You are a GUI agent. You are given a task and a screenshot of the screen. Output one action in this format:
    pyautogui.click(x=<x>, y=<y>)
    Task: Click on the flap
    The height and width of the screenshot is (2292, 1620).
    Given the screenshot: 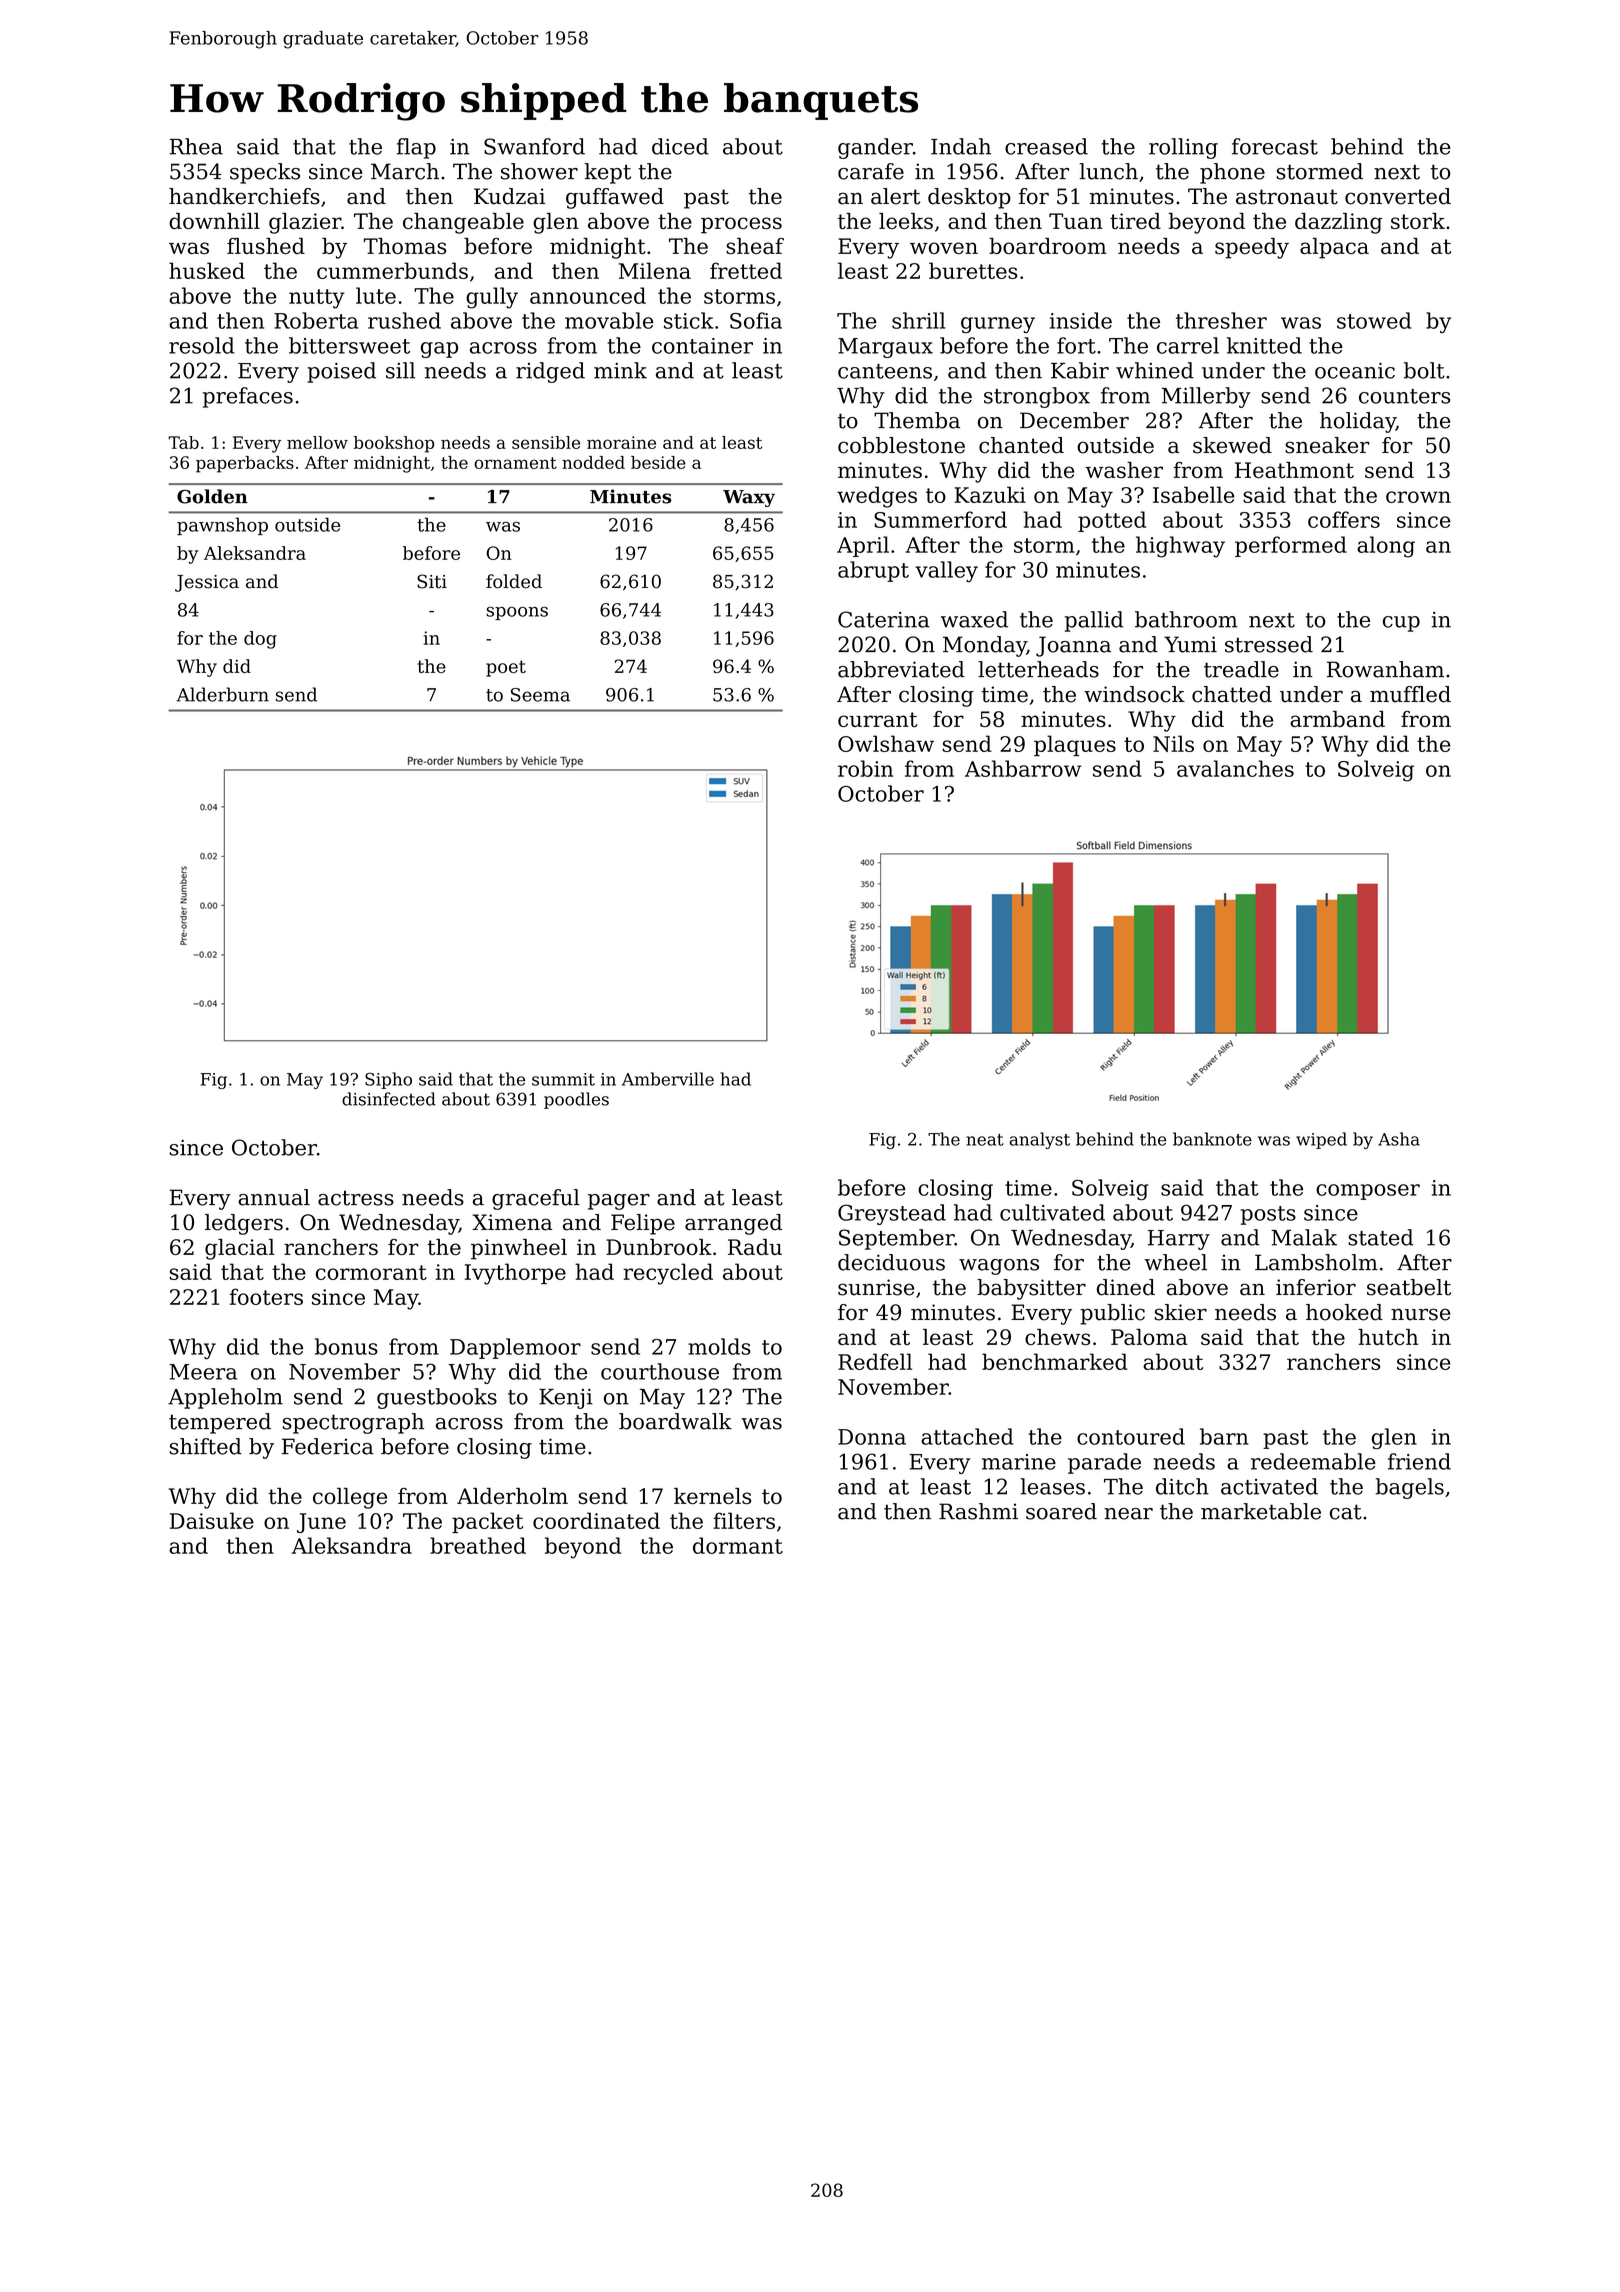 What is the action you would take?
    pyautogui.click(x=416, y=148)
